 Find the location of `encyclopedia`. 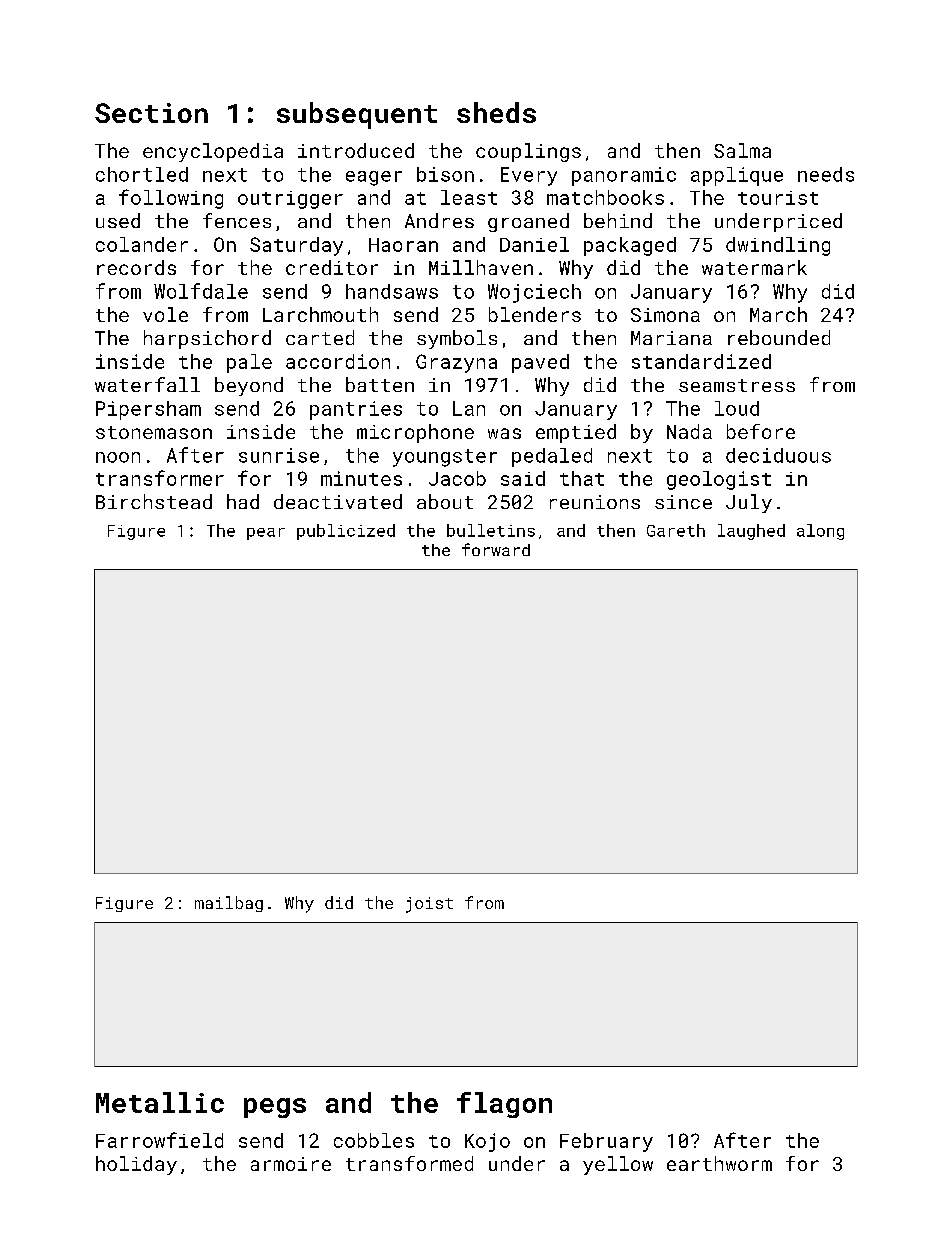

encyclopedia is located at coordinates (213, 152).
